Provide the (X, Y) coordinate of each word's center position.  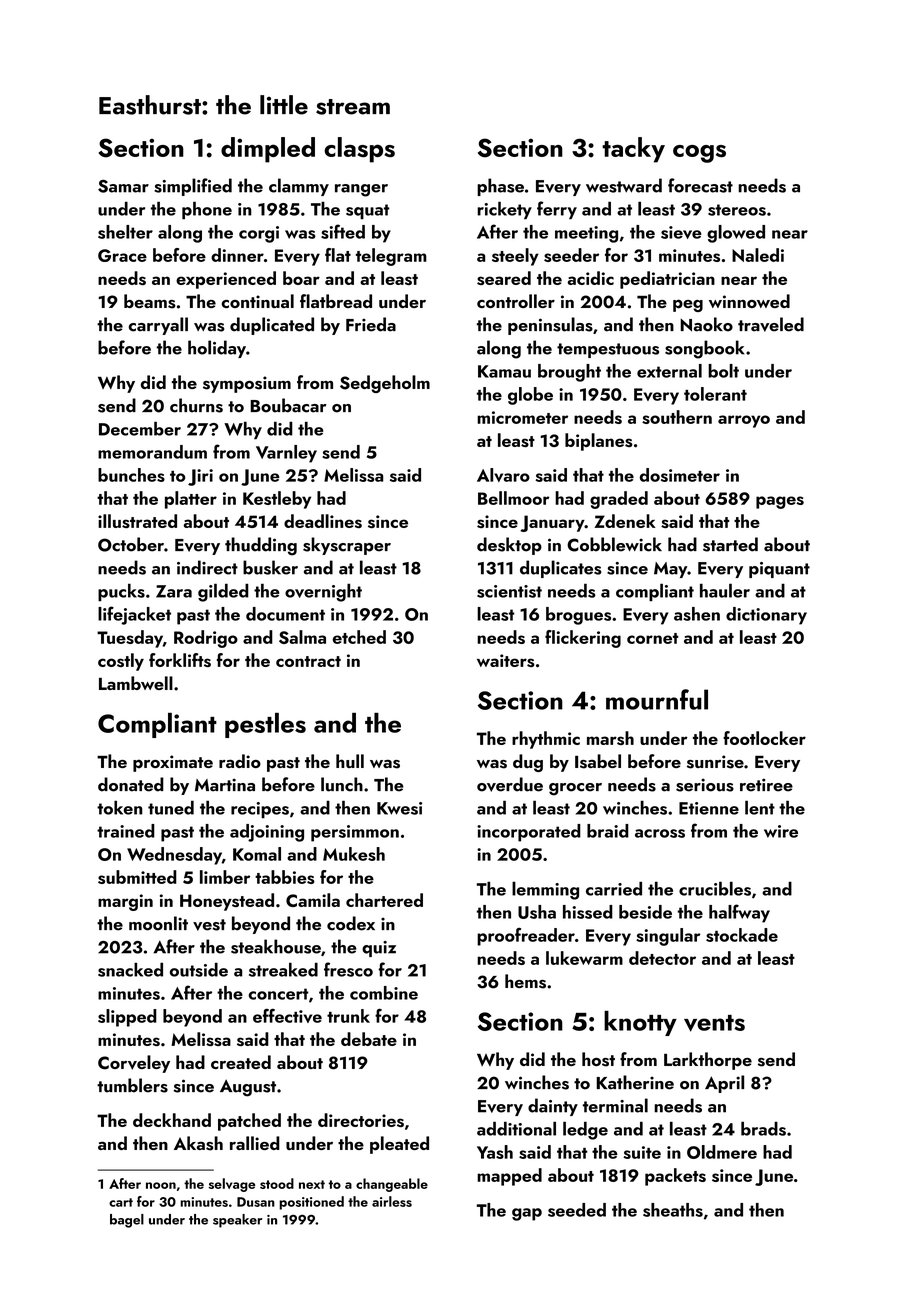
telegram (391, 257)
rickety (504, 210)
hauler (725, 590)
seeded (577, 1210)
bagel (127, 1221)
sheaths (673, 1210)
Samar (123, 186)
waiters (506, 660)
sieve (681, 232)
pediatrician (667, 280)
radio (240, 761)
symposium (247, 384)
